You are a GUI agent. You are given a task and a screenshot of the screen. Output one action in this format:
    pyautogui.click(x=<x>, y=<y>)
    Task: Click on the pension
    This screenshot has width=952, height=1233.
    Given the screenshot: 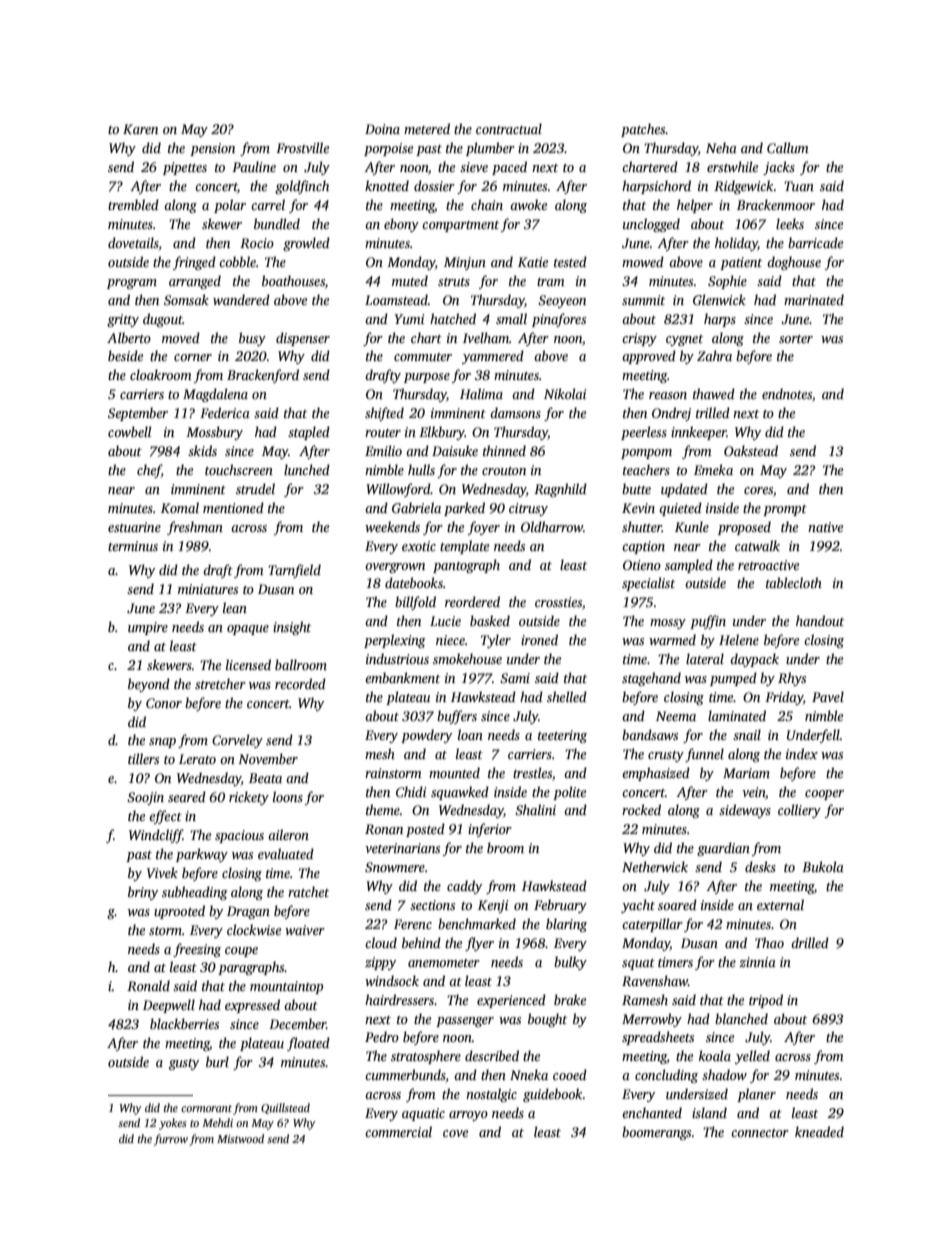 What is the action you would take?
    pyautogui.click(x=212, y=149)
